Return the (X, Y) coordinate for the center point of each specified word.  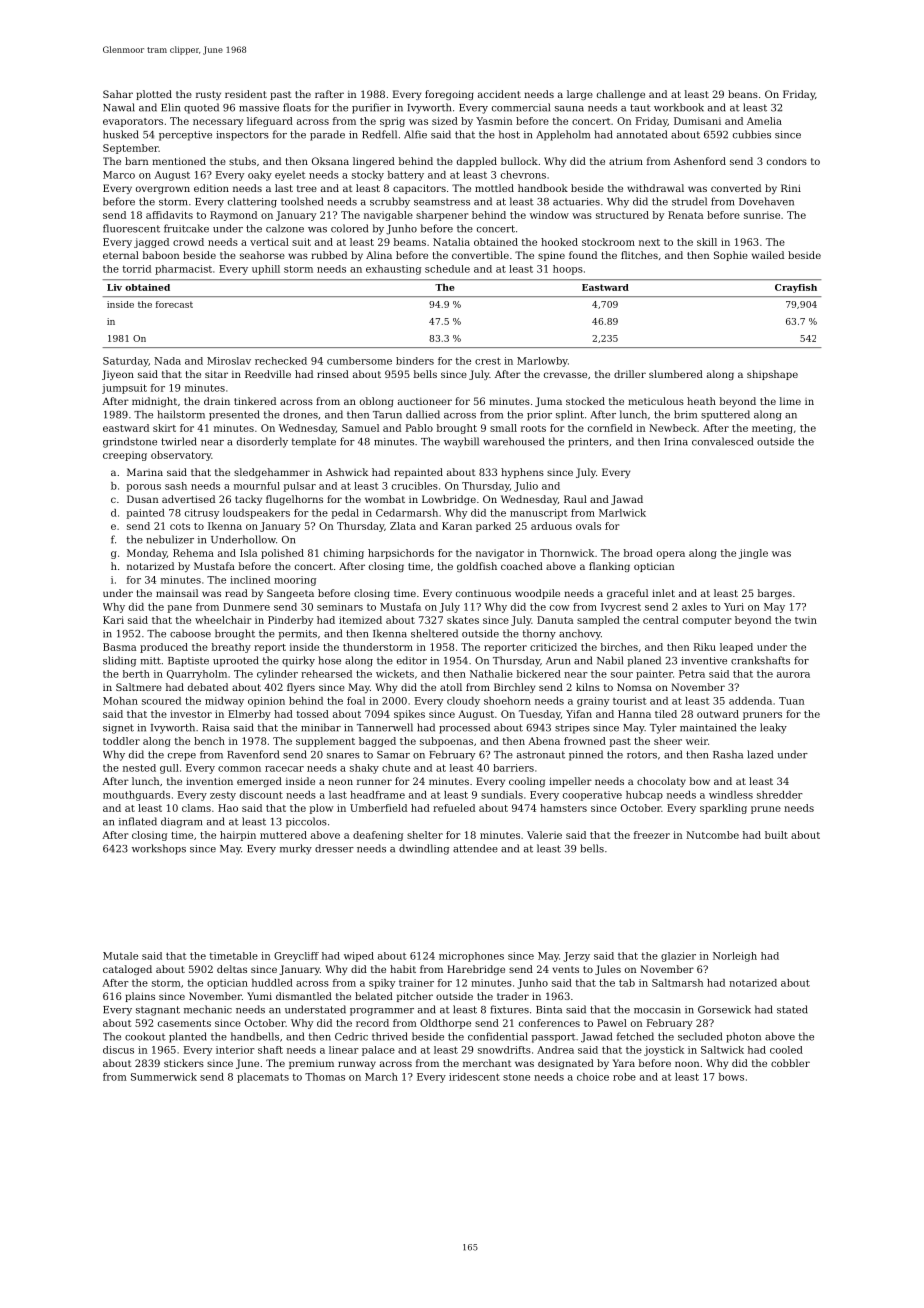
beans (743, 94)
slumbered (676, 374)
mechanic (208, 1009)
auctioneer (425, 401)
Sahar (118, 94)
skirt (164, 428)
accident (499, 94)
